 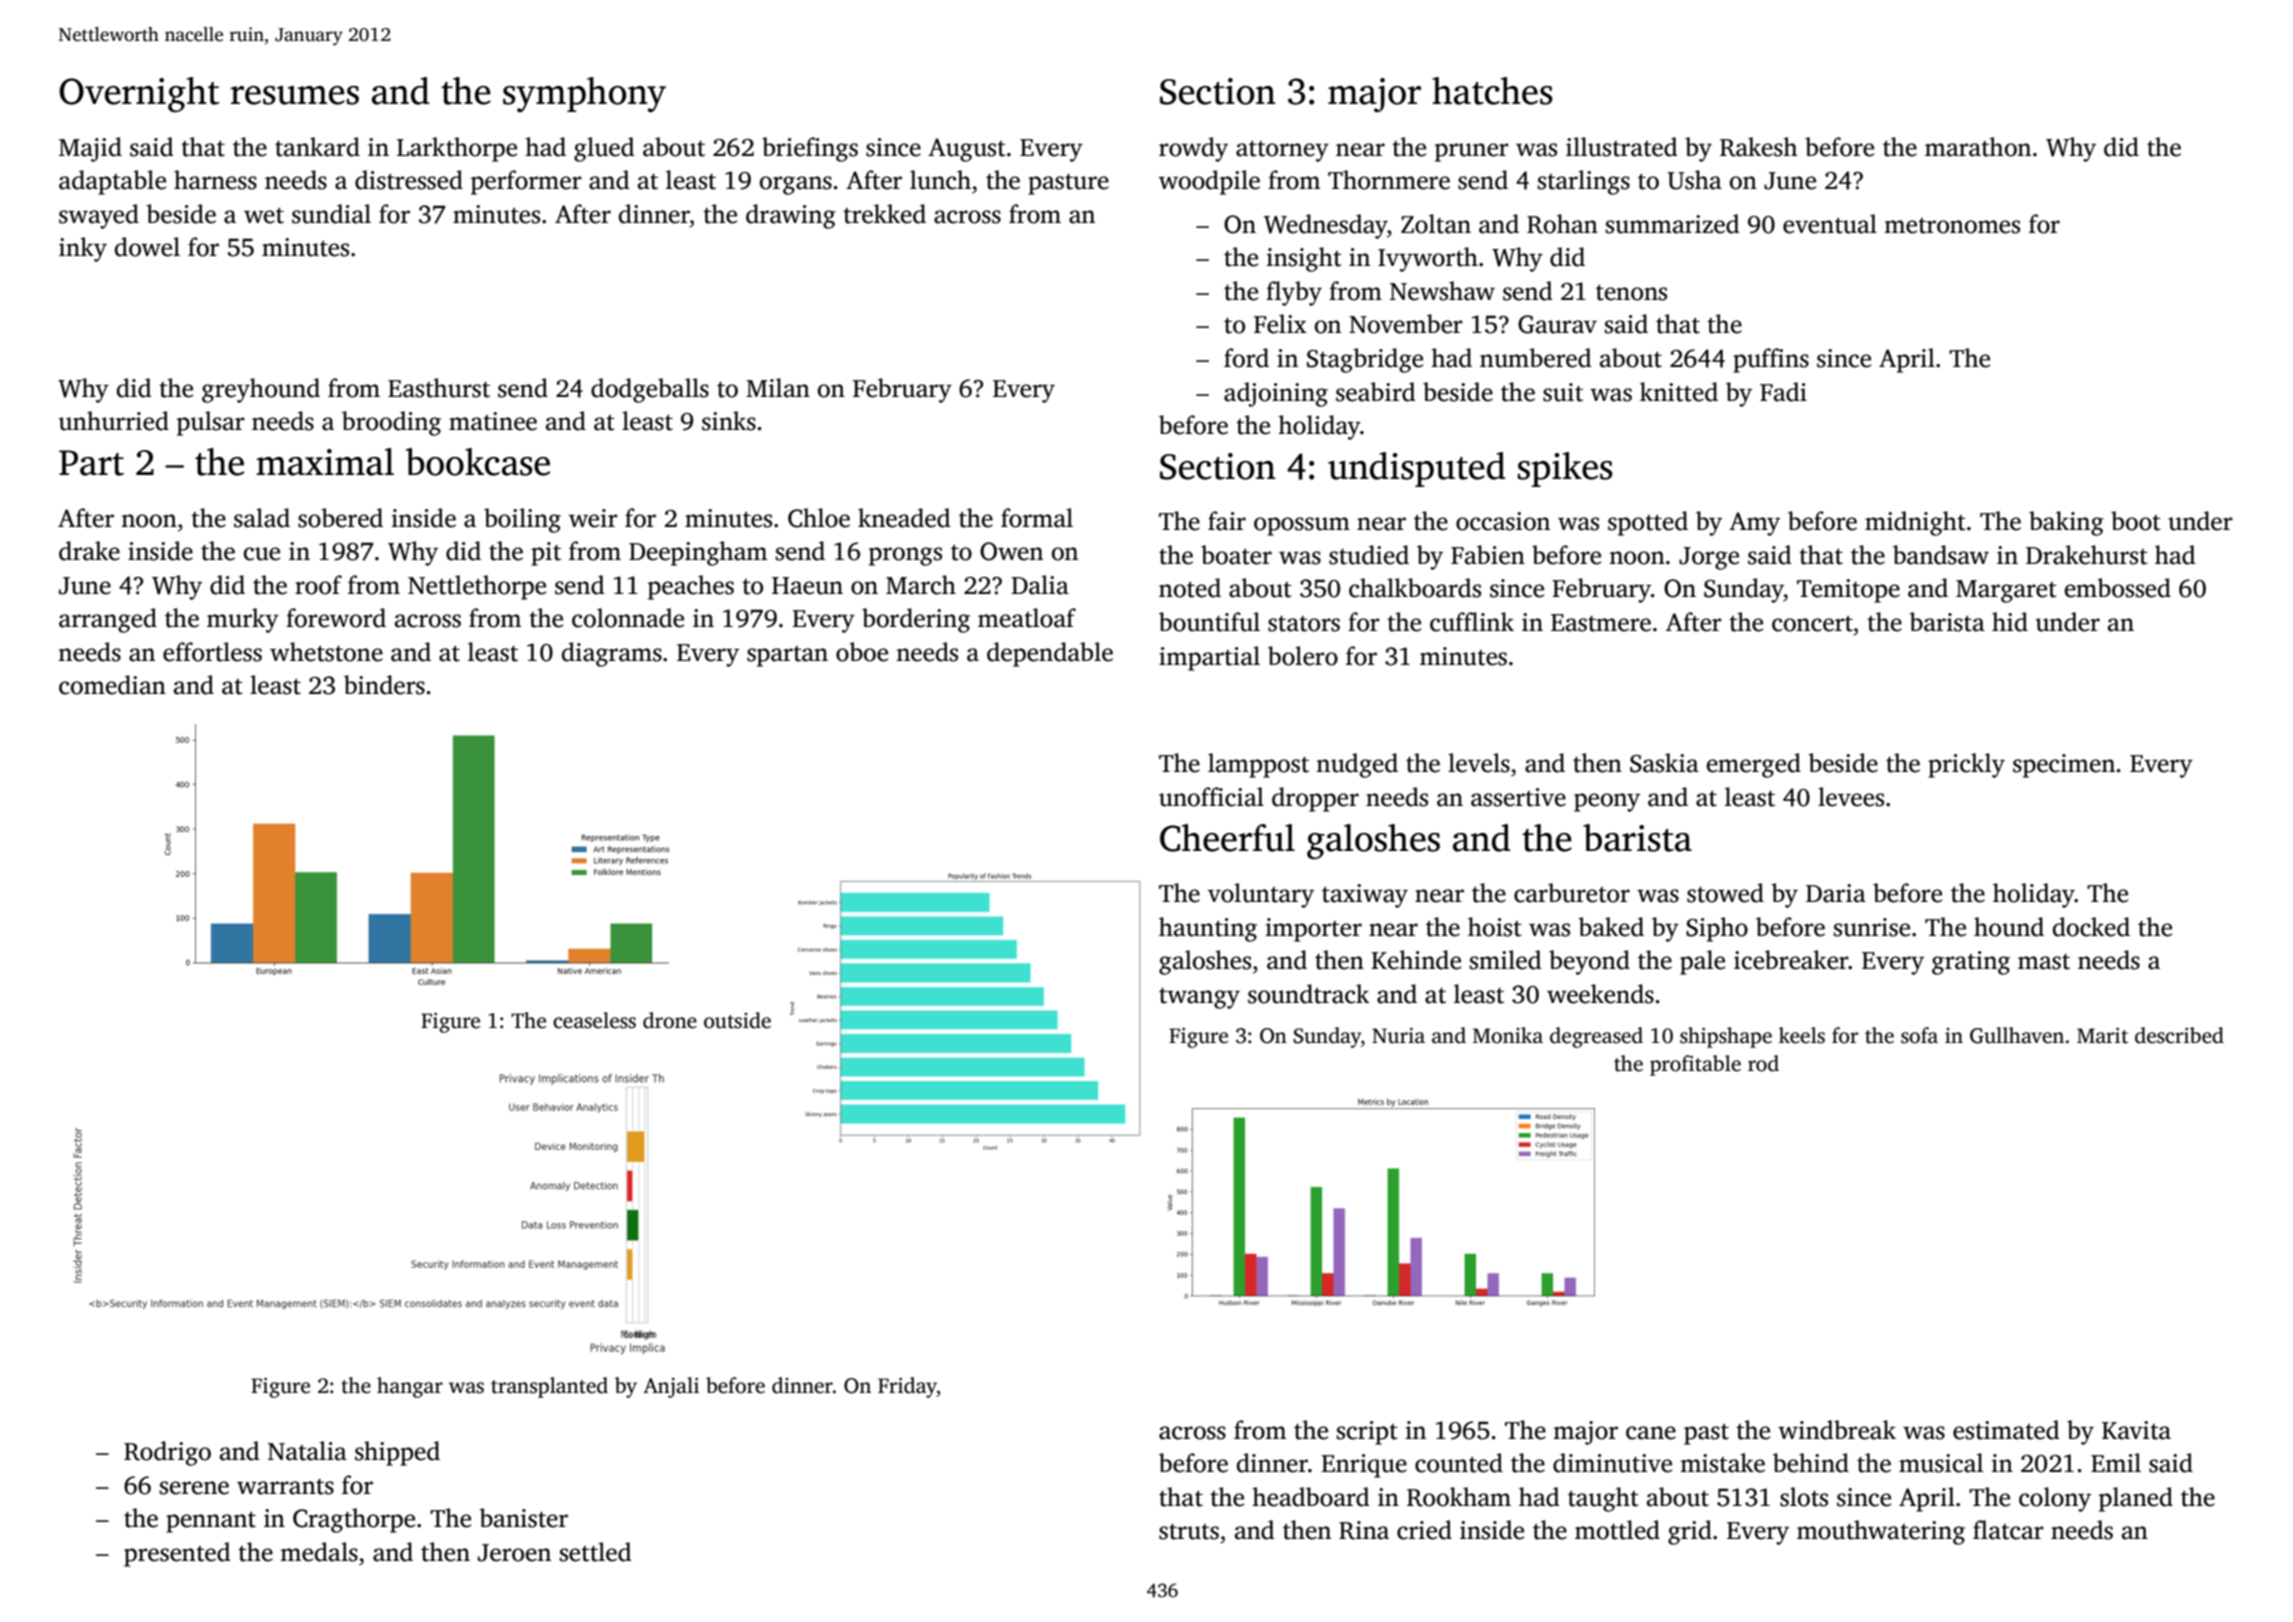 I want to click on Monika, so click(x=1508, y=1035).
